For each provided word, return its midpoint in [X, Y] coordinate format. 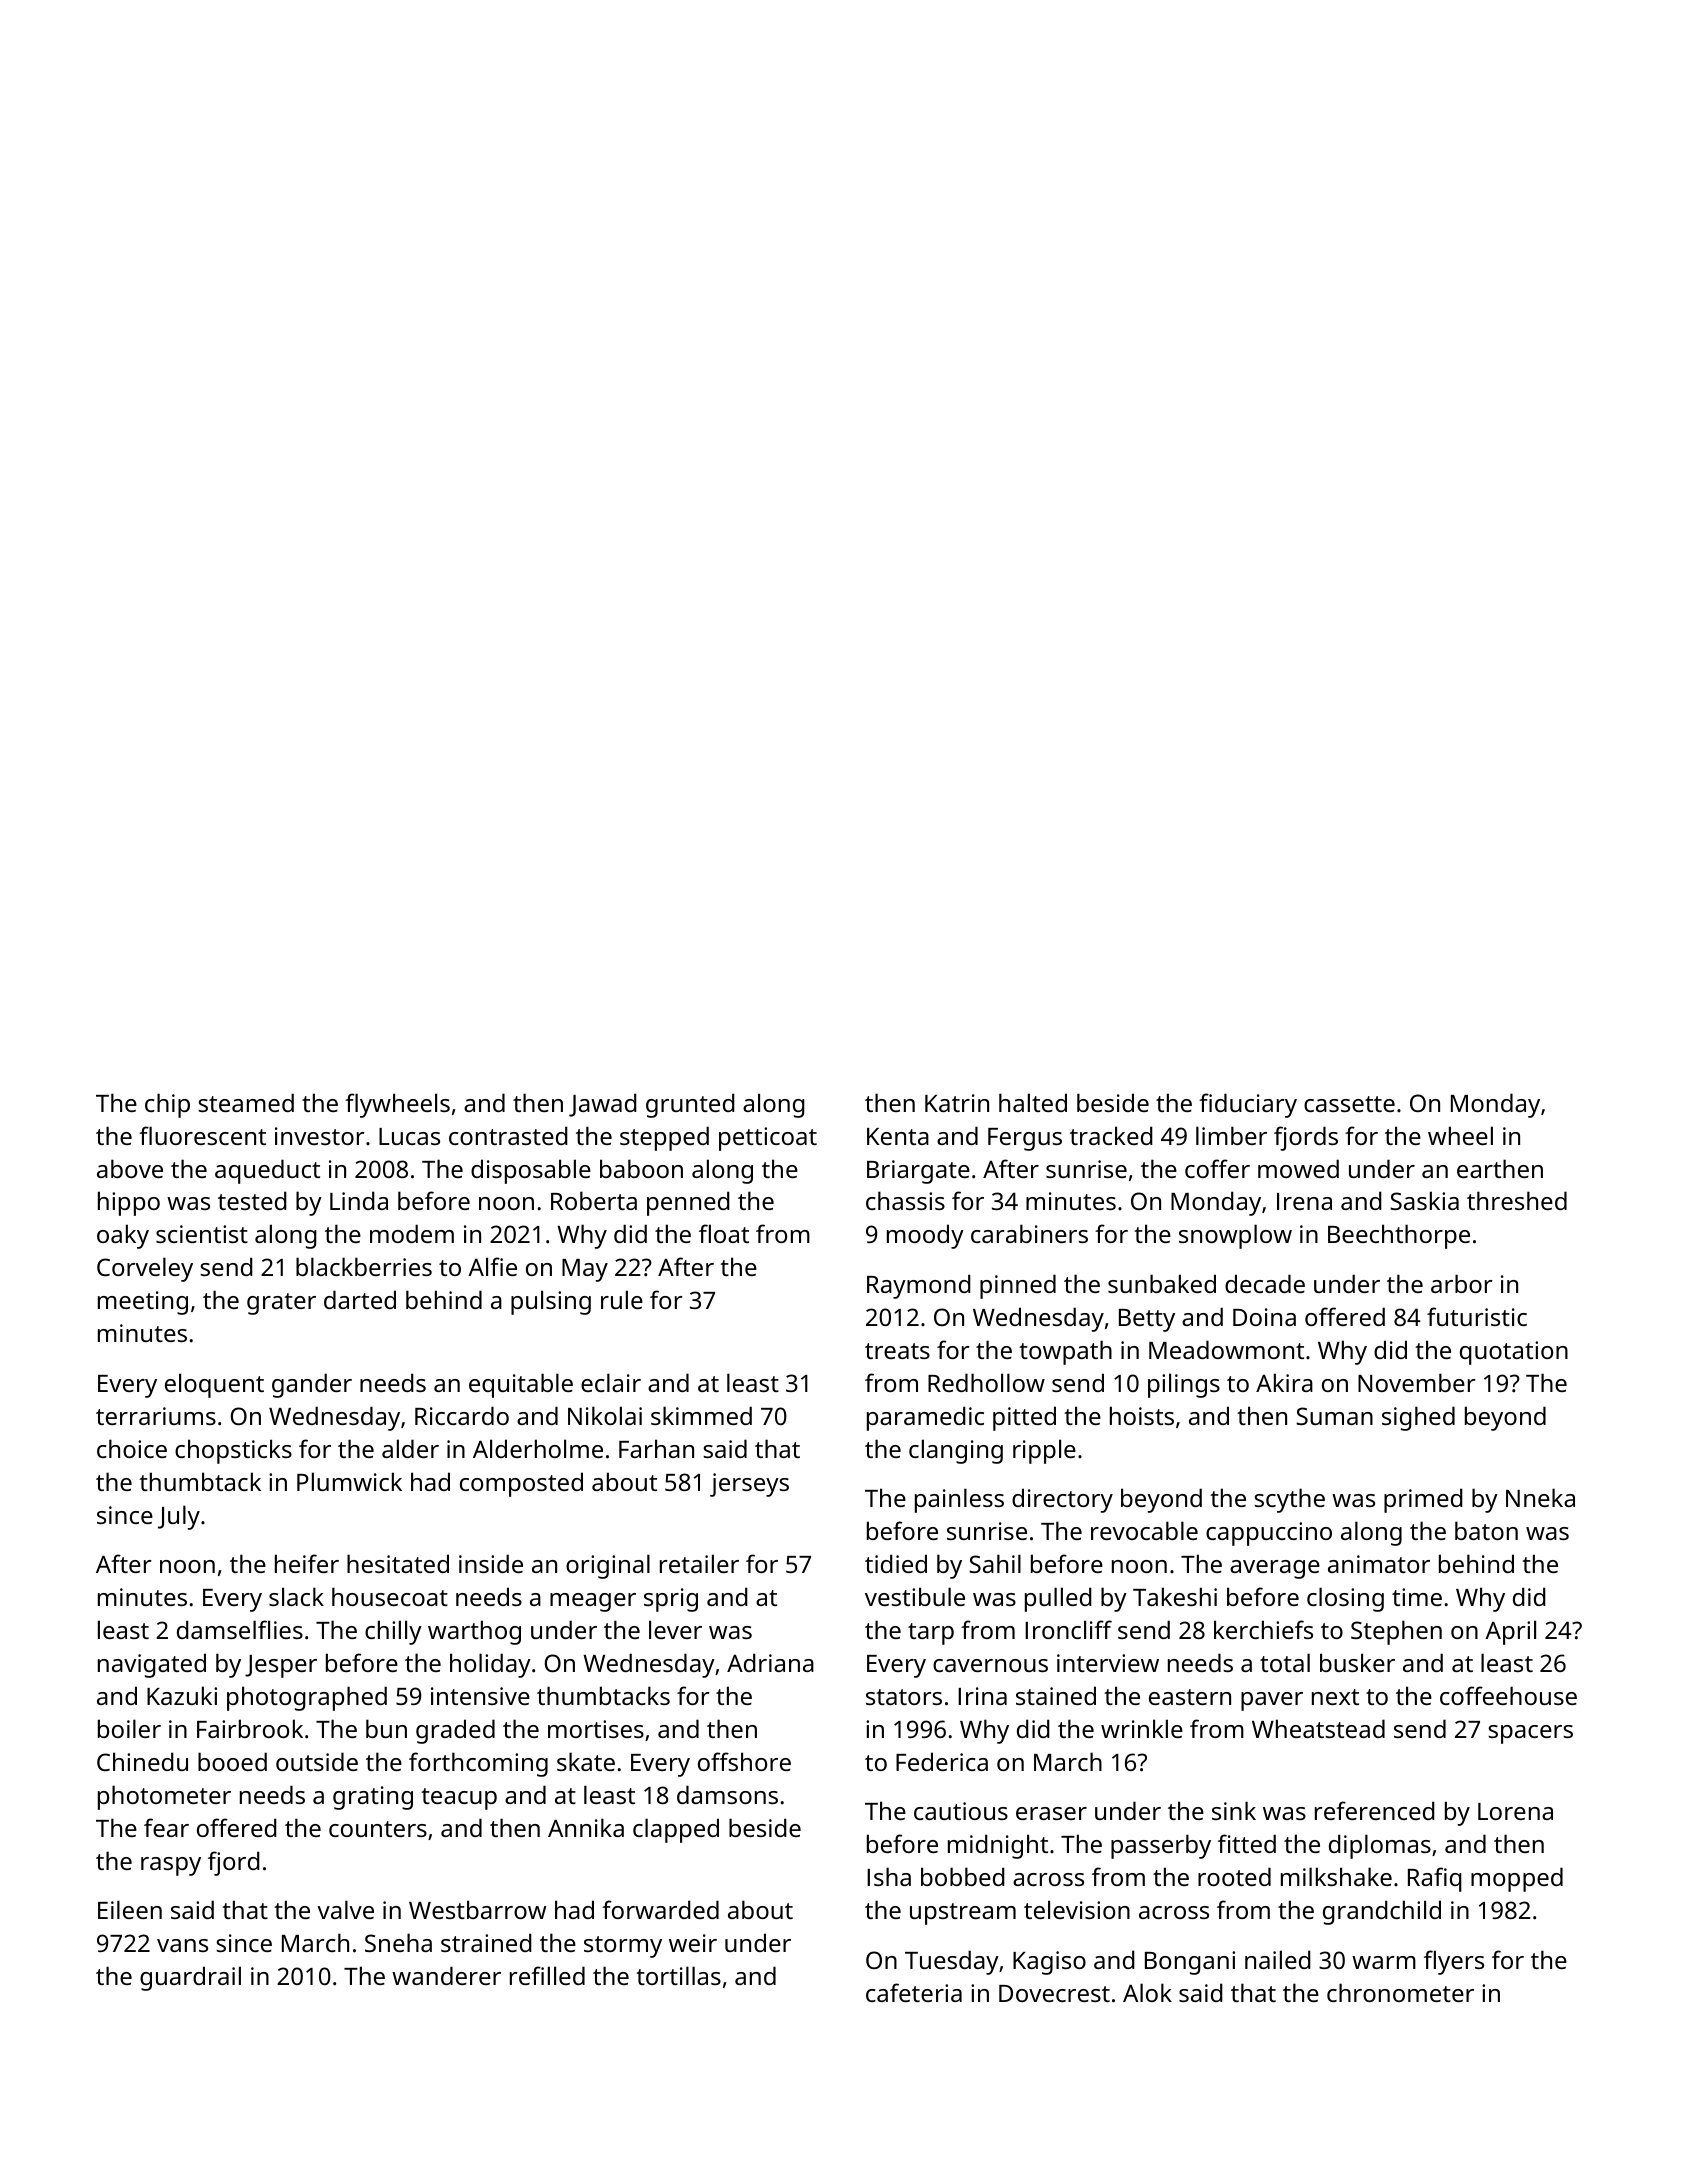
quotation [1514, 1353]
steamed [246, 1102]
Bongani [1190, 1963]
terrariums [156, 1416]
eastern [1190, 1697]
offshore [744, 1761]
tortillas [678, 1975]
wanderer [446, 1975]
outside [317, 1761]
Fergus [1025, 1139]
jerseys [749, 1485]
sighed [1418, 1418]
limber [1231, 1135]
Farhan [656, 1448]
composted [521, 1484]
